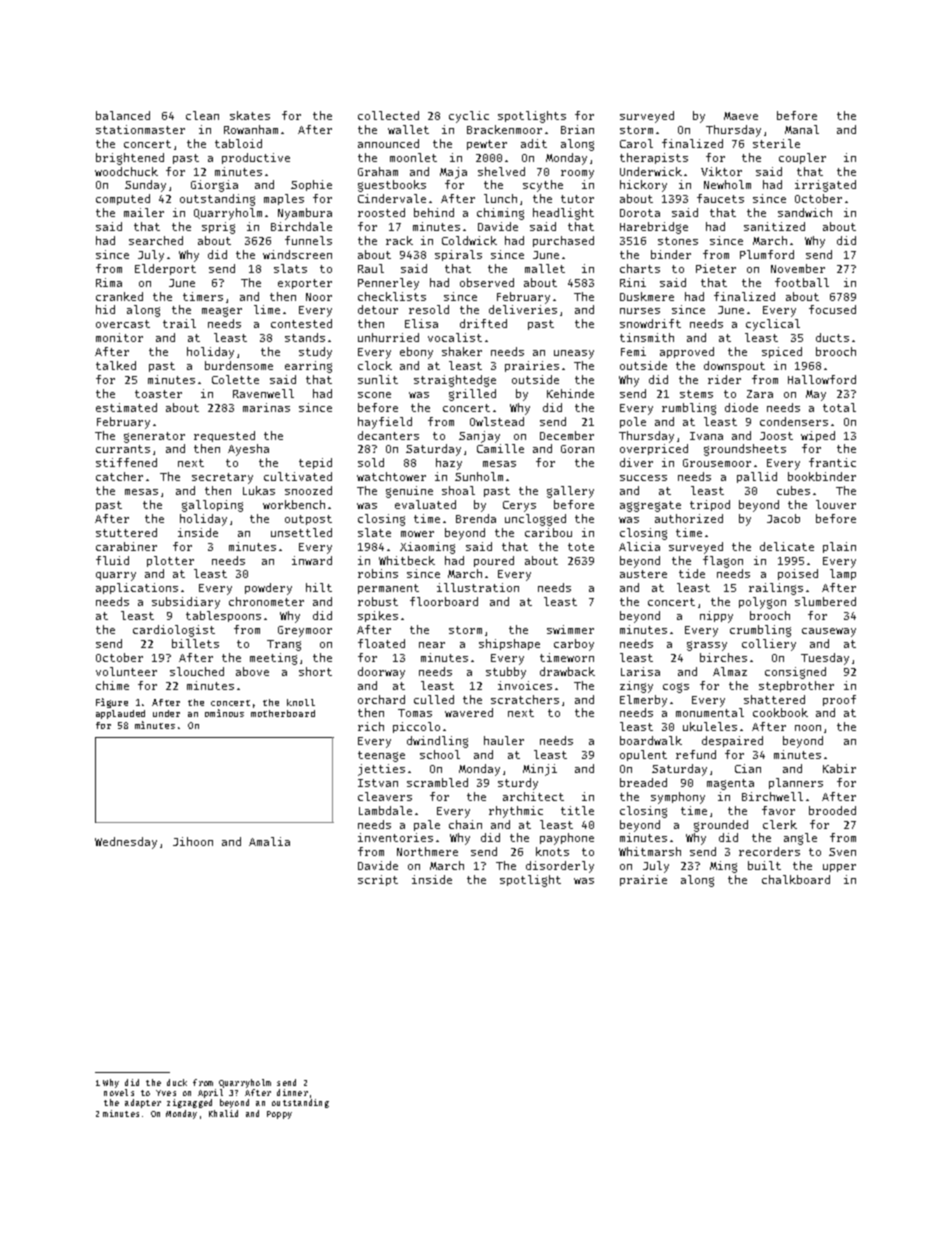 Image resolution: width=952 pixels, height=1233 pixels. I want to click on Whitbeck, so click(407, 560).
